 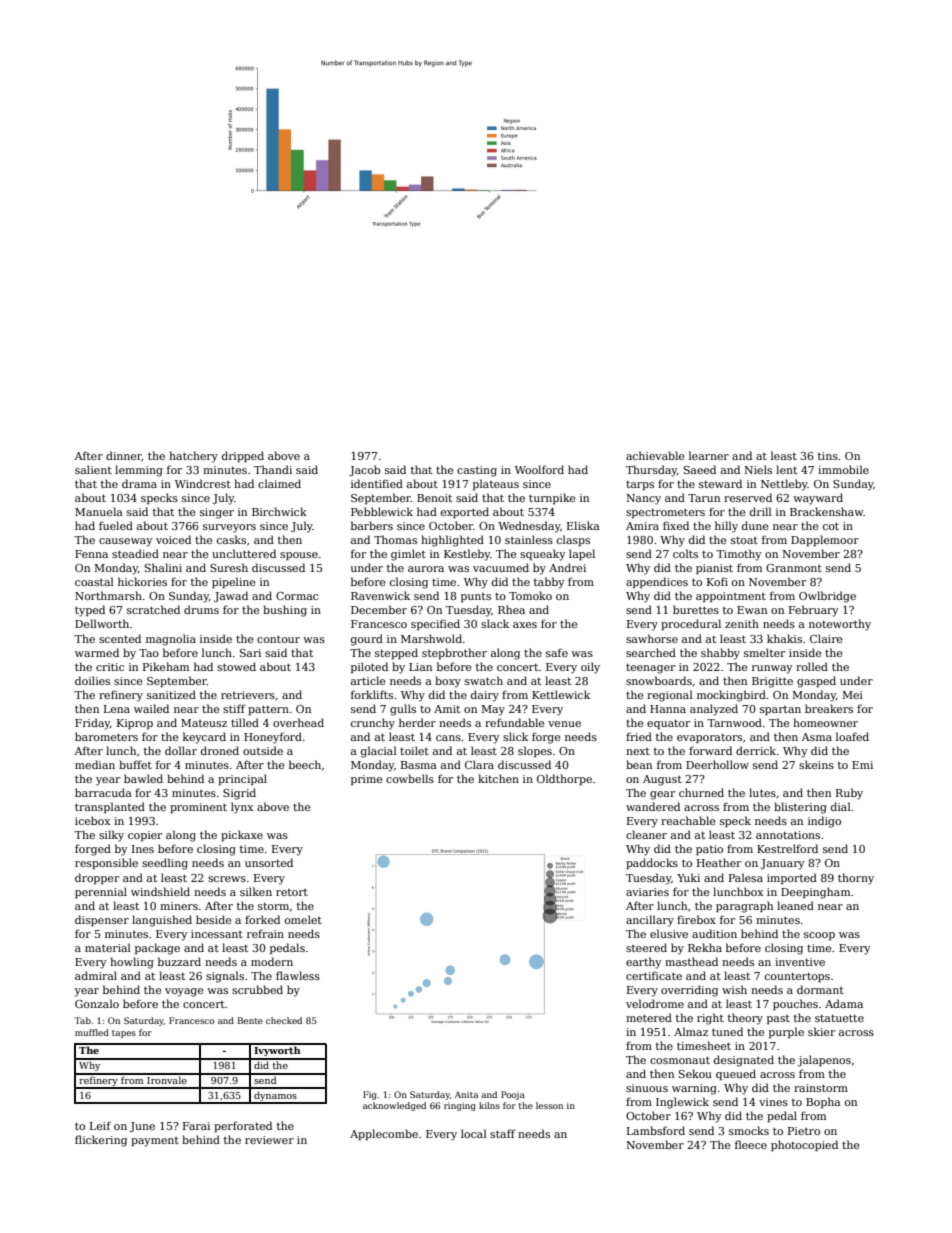 I want to click on icebox, so click(x=92, y=820).
